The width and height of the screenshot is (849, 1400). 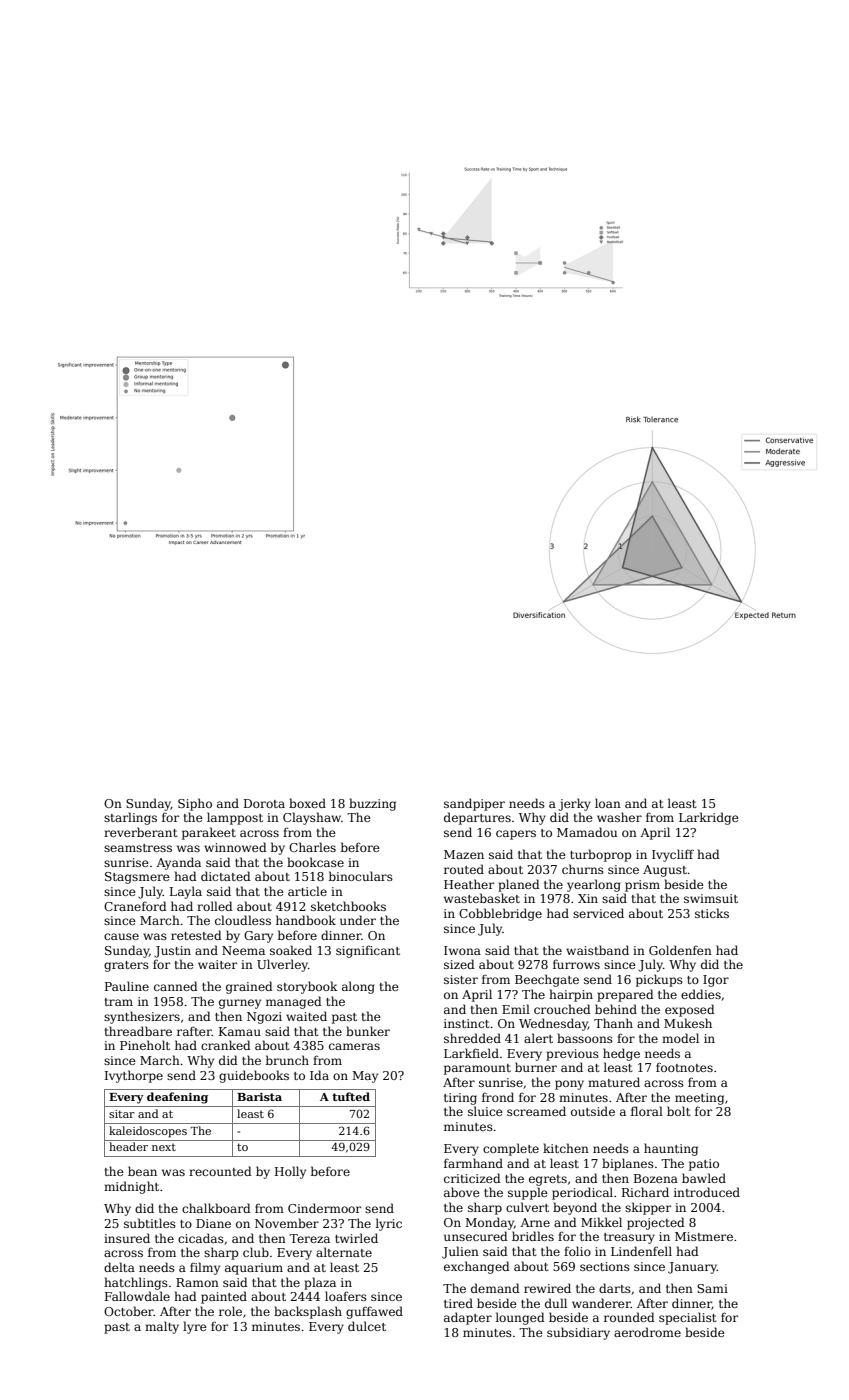 What do you see at coordinates (178, 863) in the screenshot?
I see `Ayanda` at bounding box center [178, 863].
